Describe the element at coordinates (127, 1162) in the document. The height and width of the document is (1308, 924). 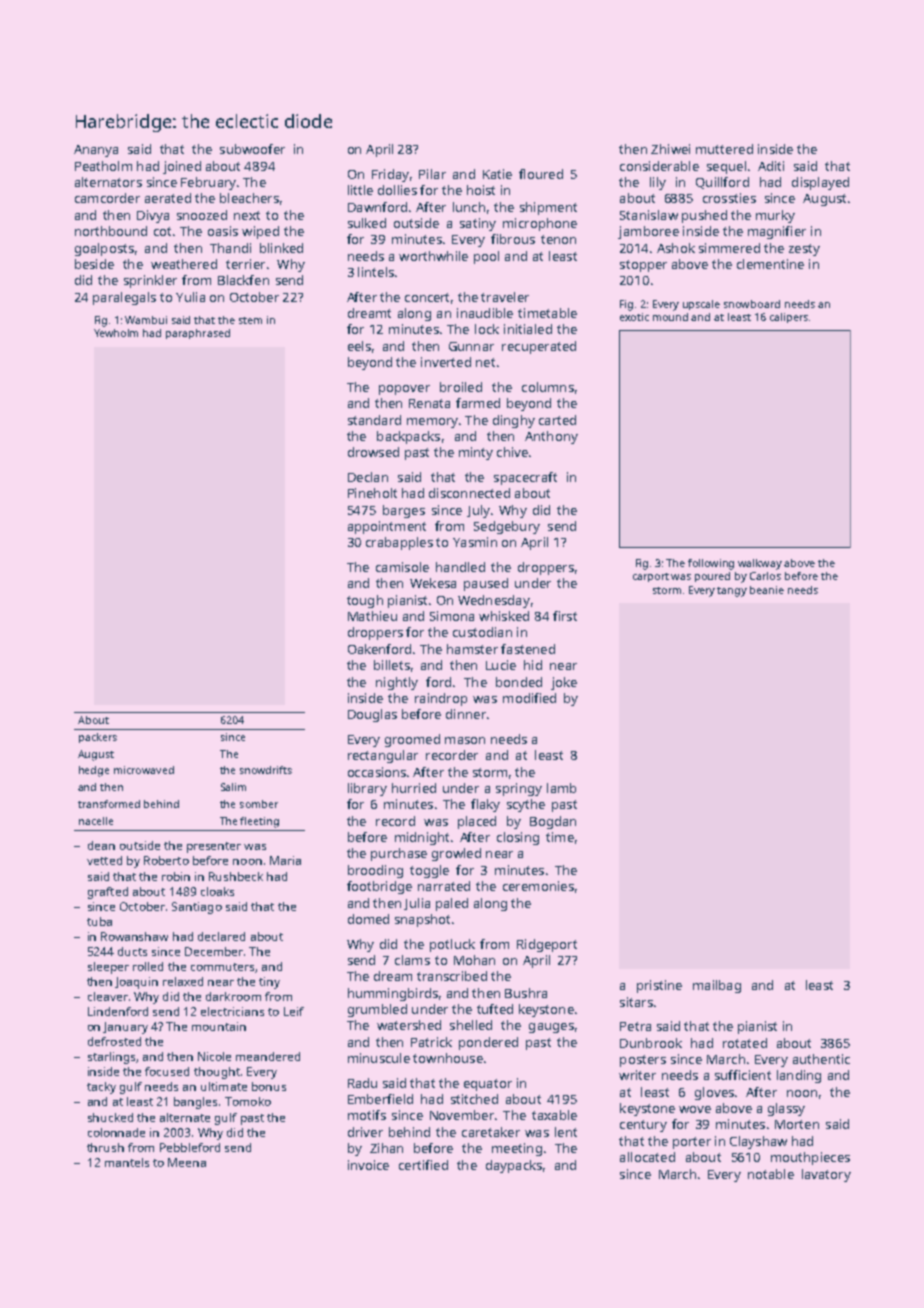
I see `mantels` at that location.
